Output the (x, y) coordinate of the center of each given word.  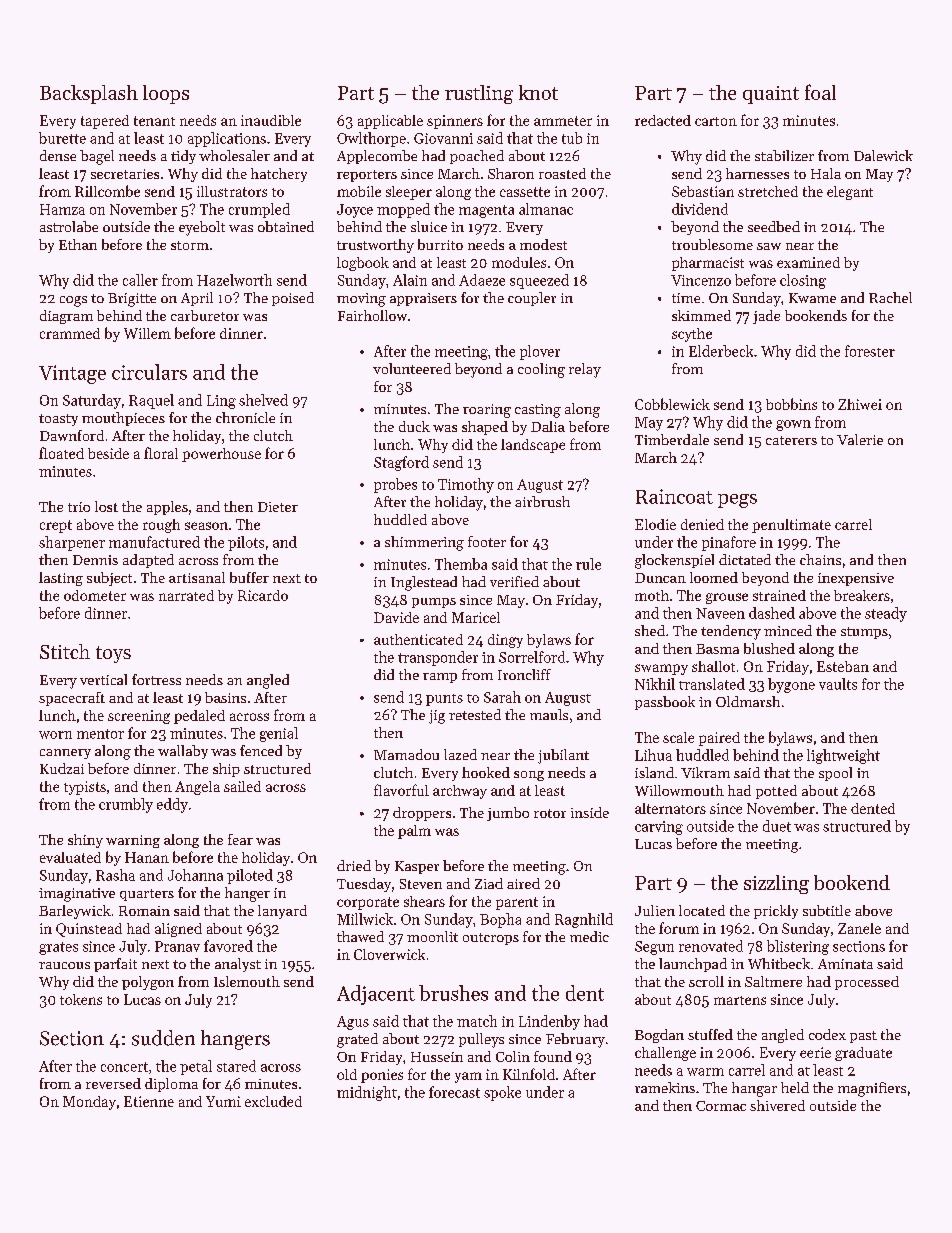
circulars (149, 372)
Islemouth (247, 981)
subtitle (827, 910)
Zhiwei (860, 404)
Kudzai (62, 768)
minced (788, 630)
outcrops (491, 939)
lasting (61, 579)
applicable (390, 122)
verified (514, 581)
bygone (791, 685)
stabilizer (784, 155)
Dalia (548, 426)
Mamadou (406, 754)
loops (166, 94)
